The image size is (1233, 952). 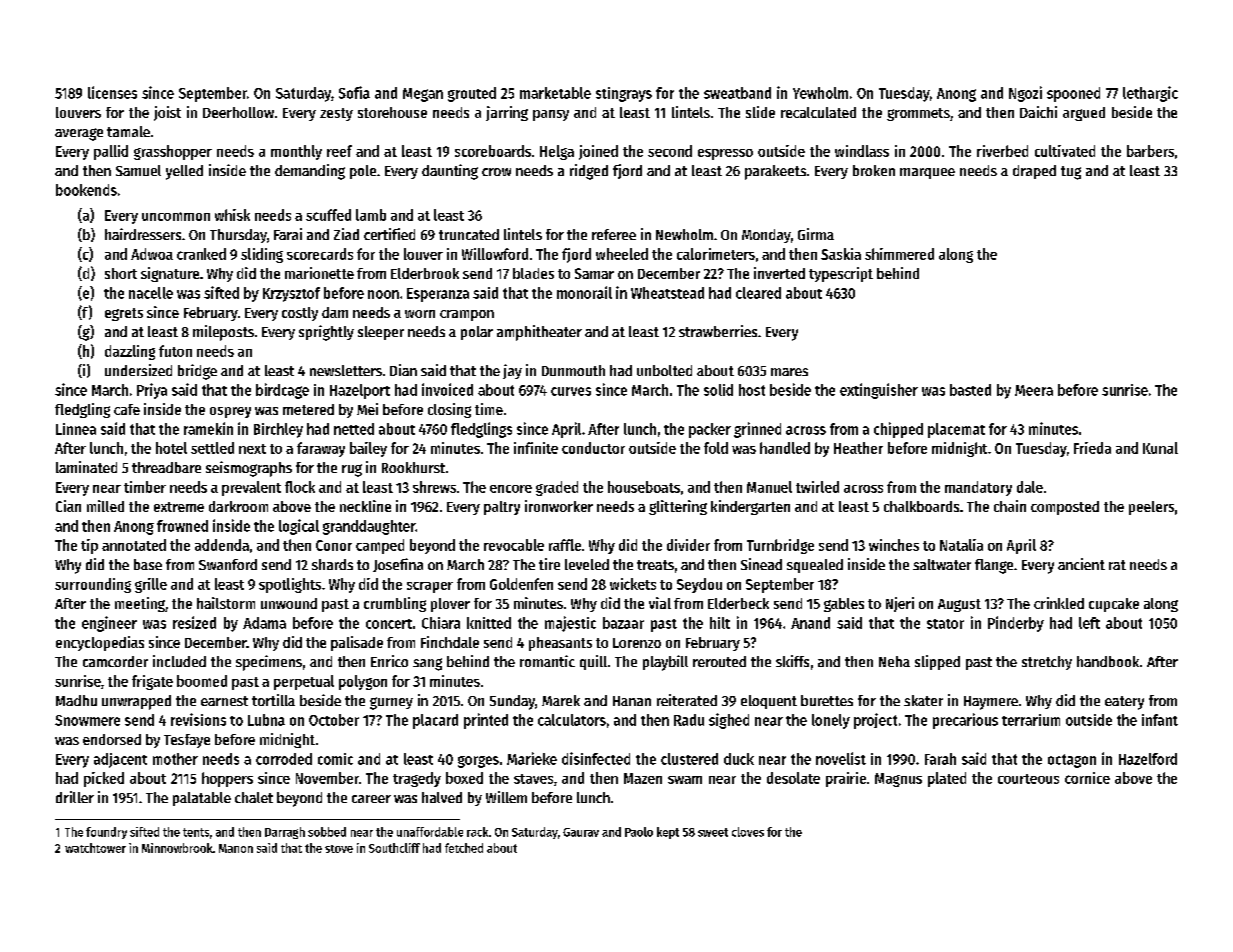 What do you see at coordinates (427, 664) in the screenshot?
I see `sang` at bounding box center [427, 664].
